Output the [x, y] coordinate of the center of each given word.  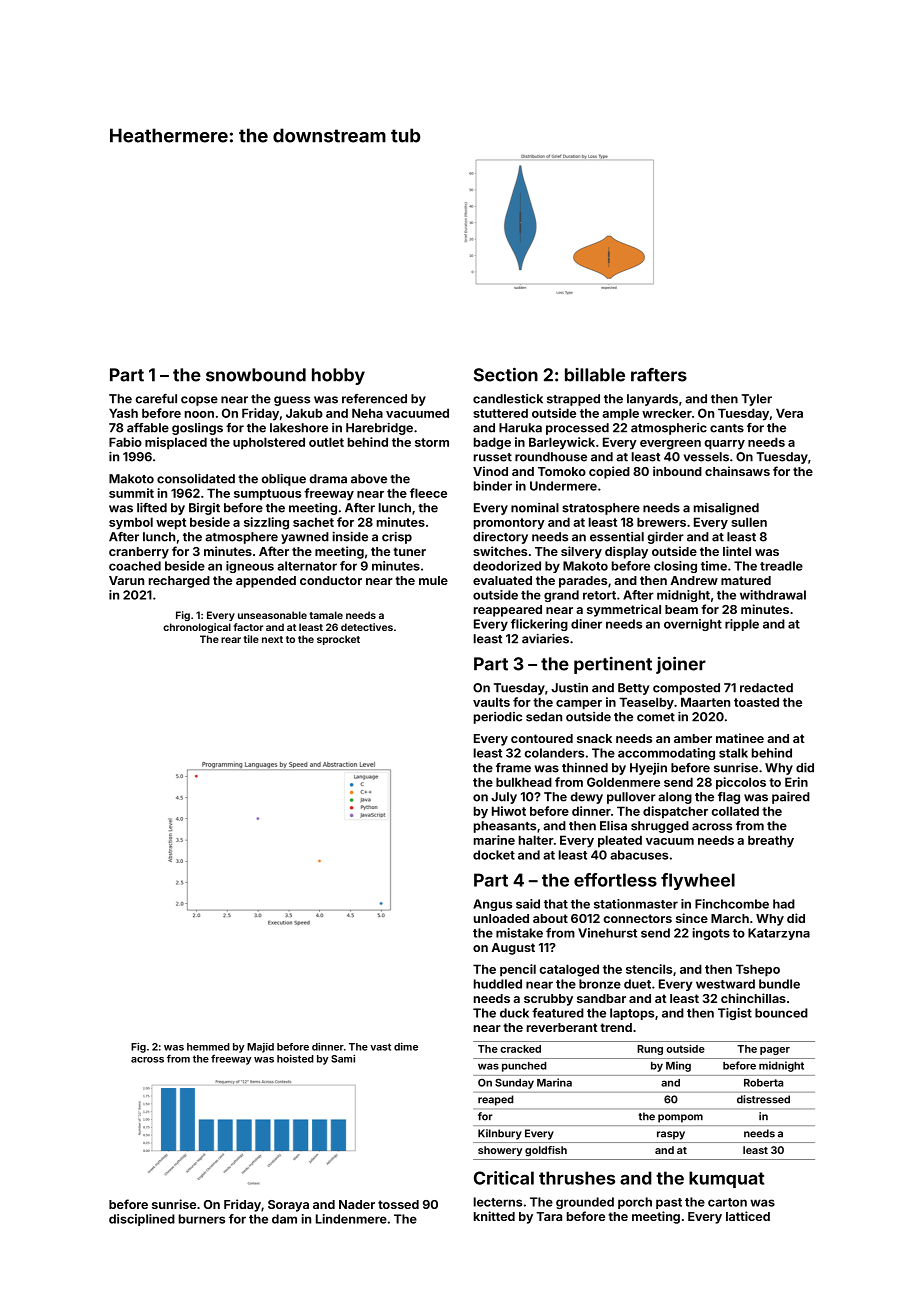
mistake [519, 933]
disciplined [142, 1220]
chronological [197, 628]
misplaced [176, 443]
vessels [706, 457]
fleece [428, 493]
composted [686, 689]
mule [433, 580]
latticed [748, 1216]
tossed [398, 1204]
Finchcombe [732, 904]
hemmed [208, 1047]
